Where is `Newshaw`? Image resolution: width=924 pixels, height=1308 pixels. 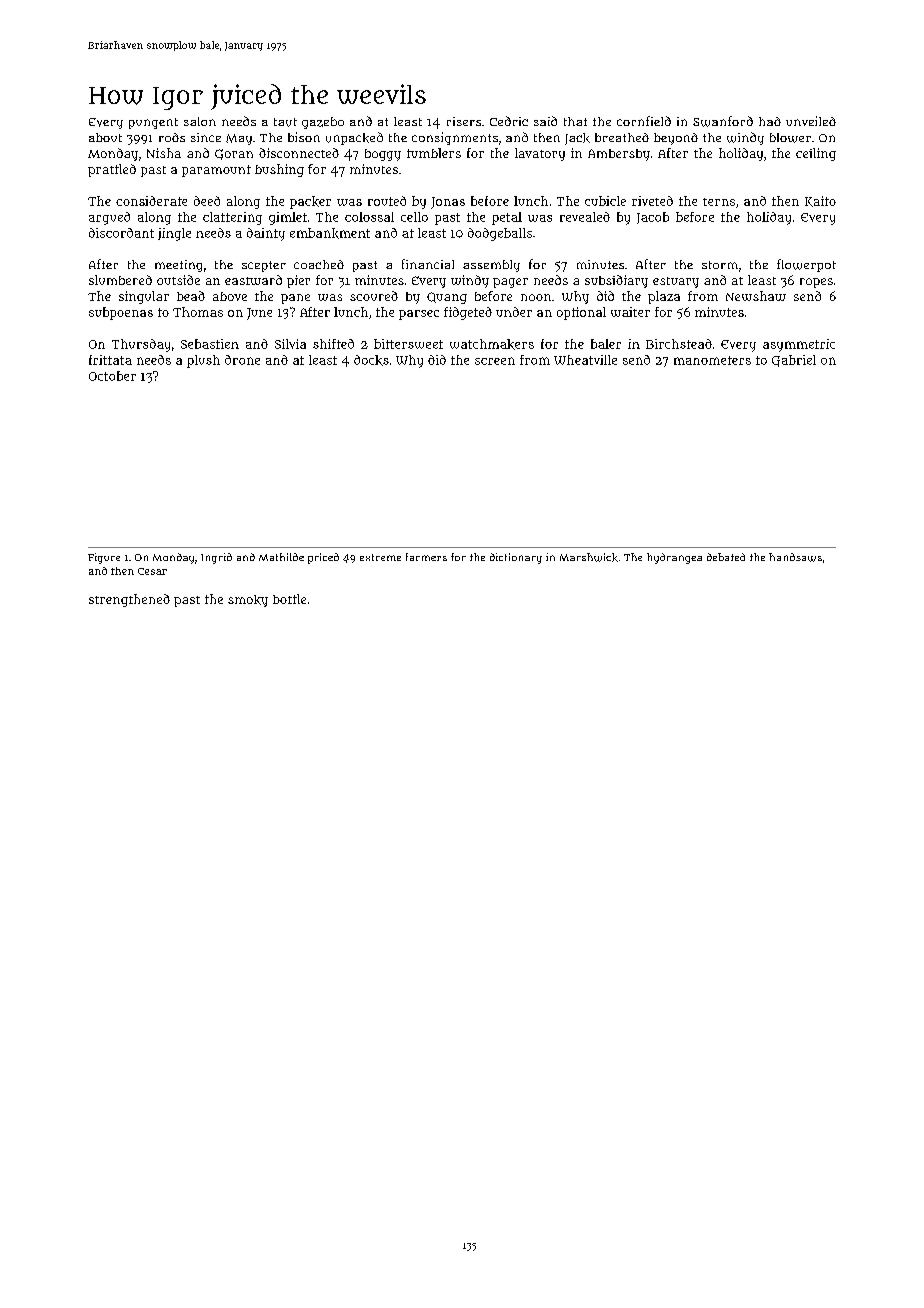 Newshaw is located at coordinates (756, 296).
